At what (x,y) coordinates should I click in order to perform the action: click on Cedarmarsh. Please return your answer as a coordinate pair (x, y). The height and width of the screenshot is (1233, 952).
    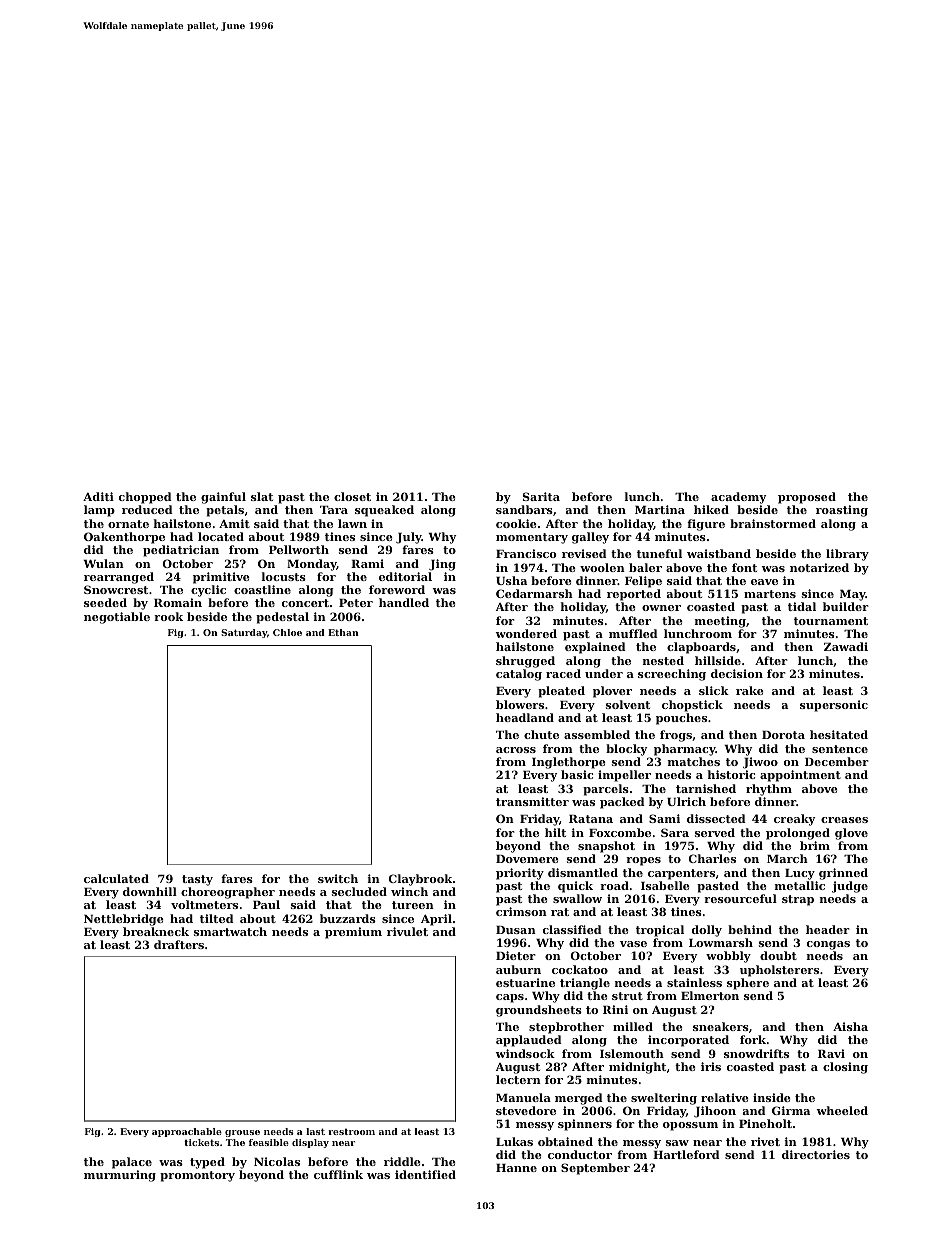
    Looking at the image, I should click on (534, 593).
